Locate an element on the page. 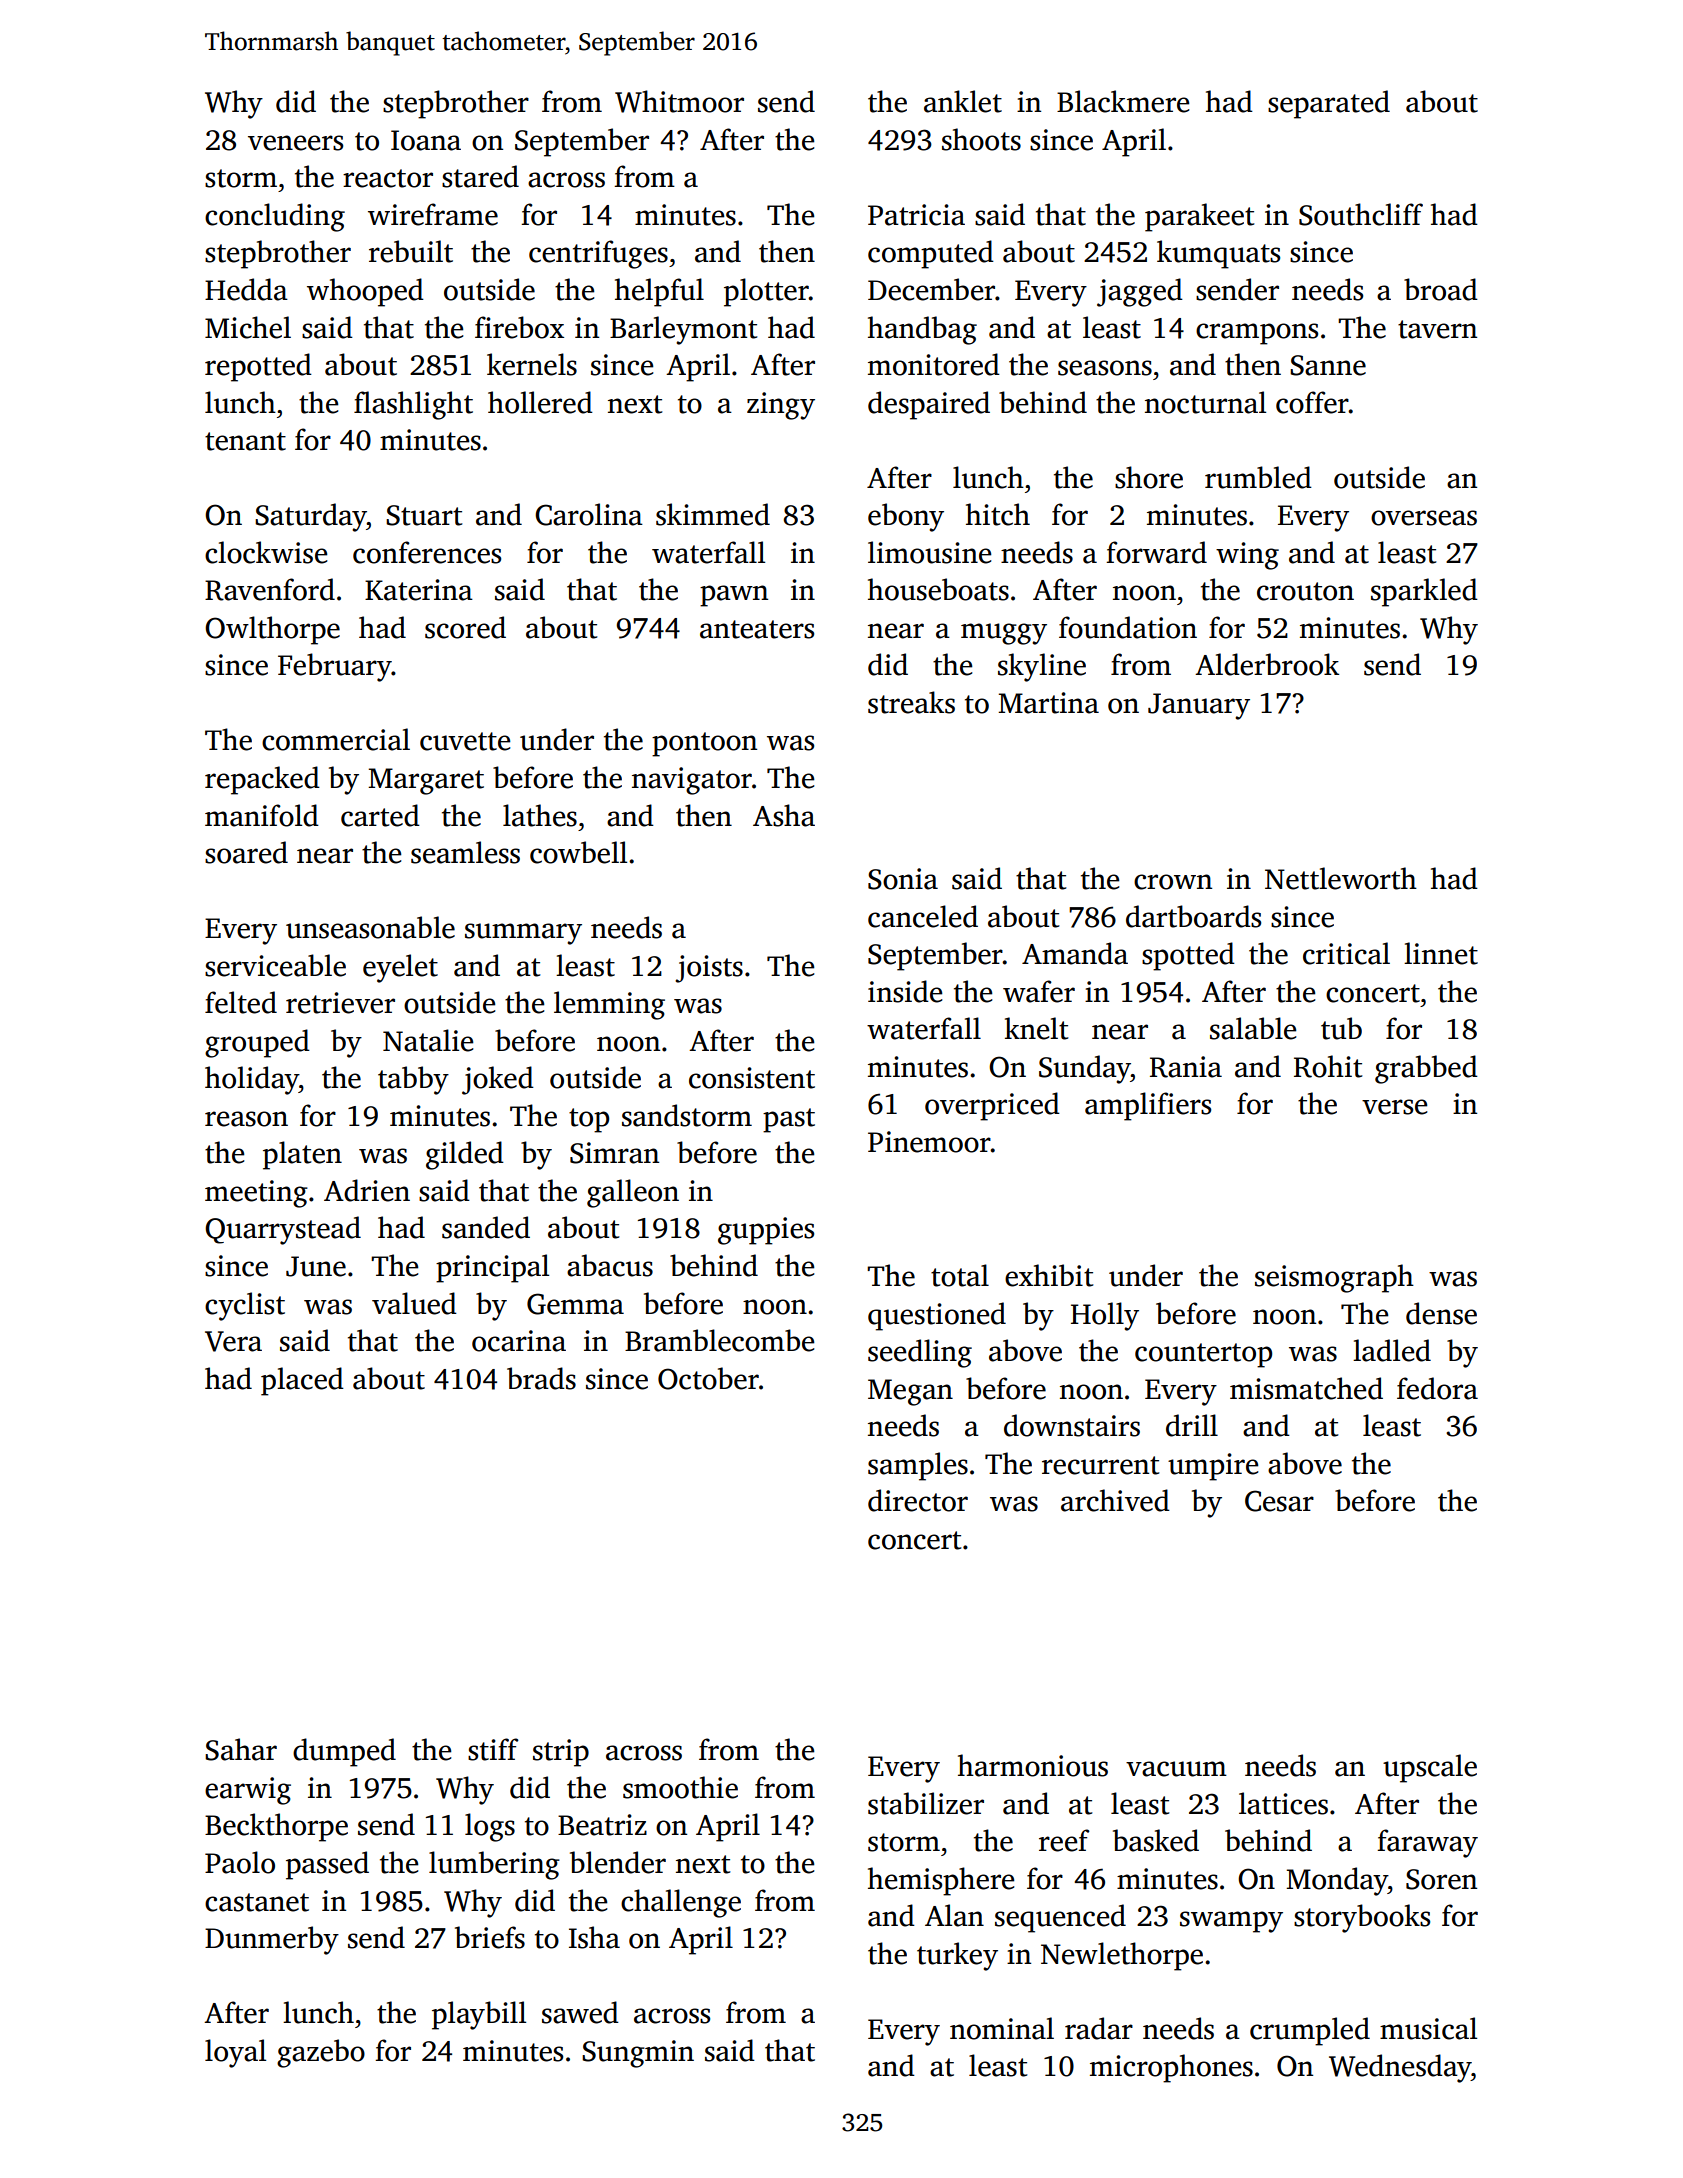 The image size is (1683, 2178). Gemma is located at coordinates (575, 1304).
